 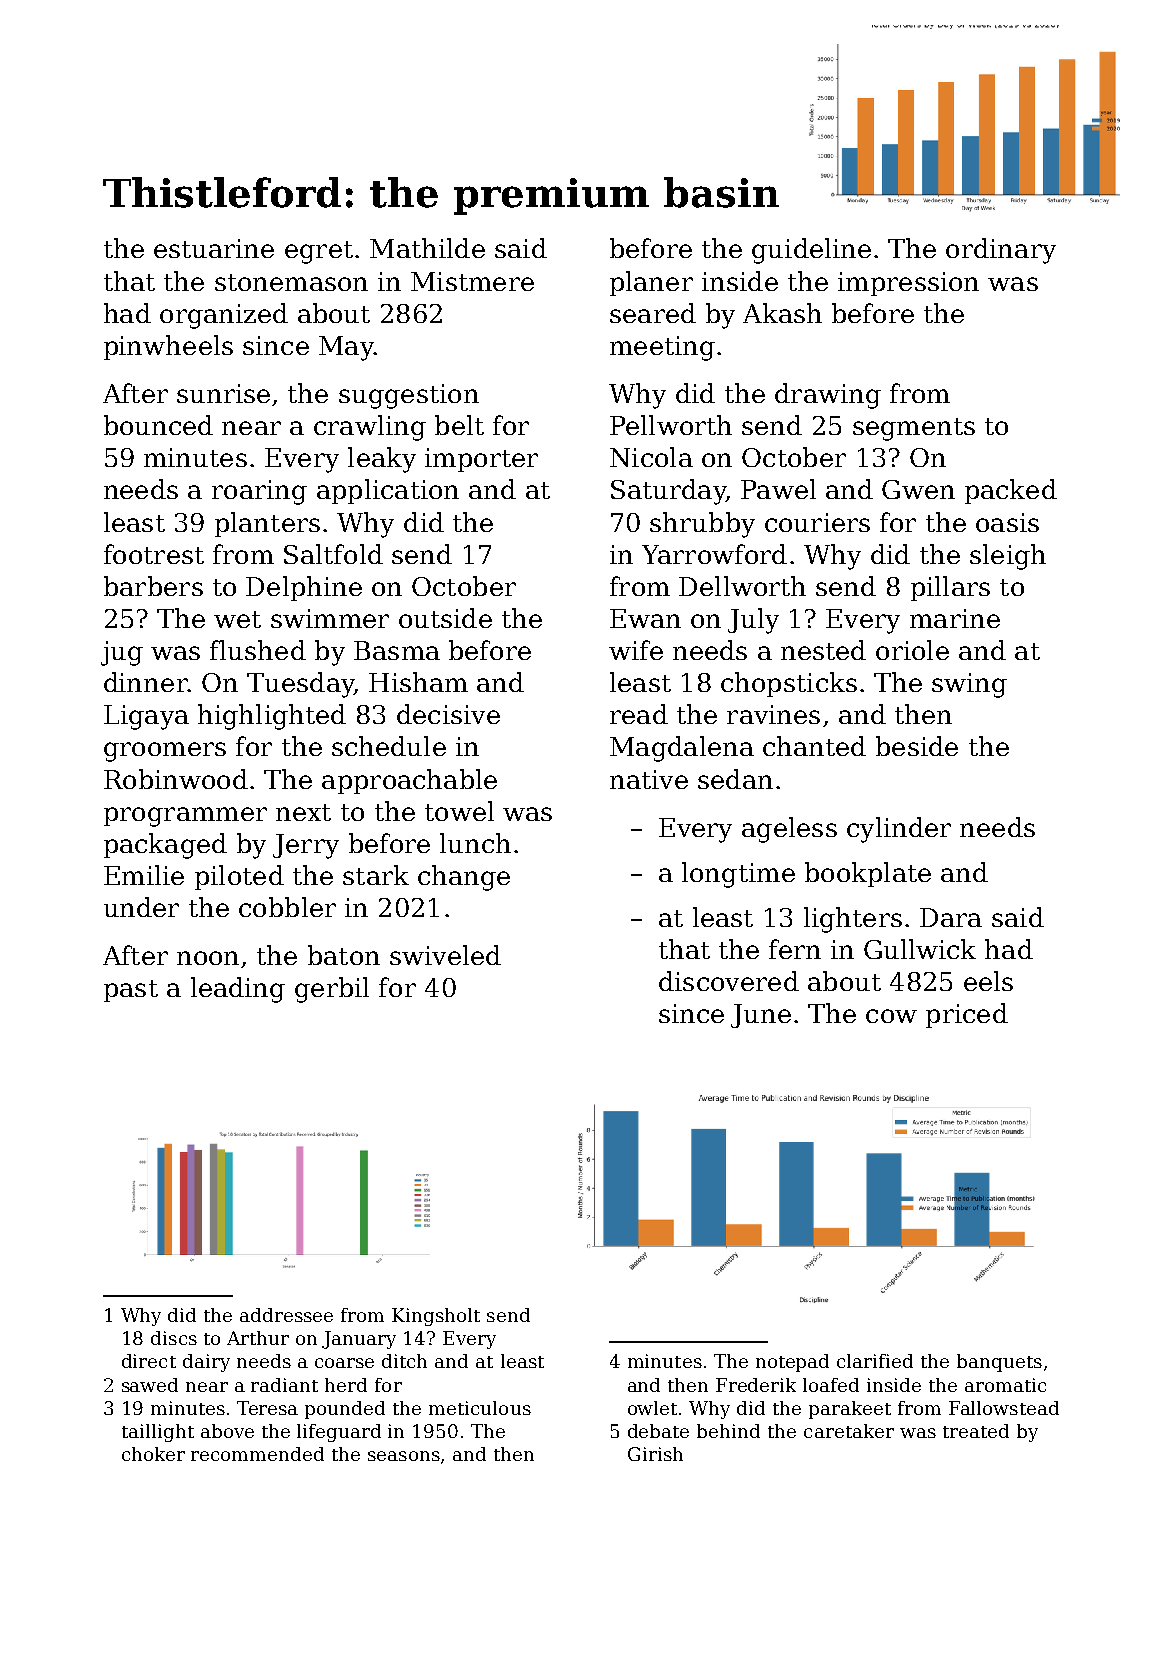 What do you see at coordinates (445, 955) in the screenshot?
I see `swiveled` at bounding box center [445, 955].
